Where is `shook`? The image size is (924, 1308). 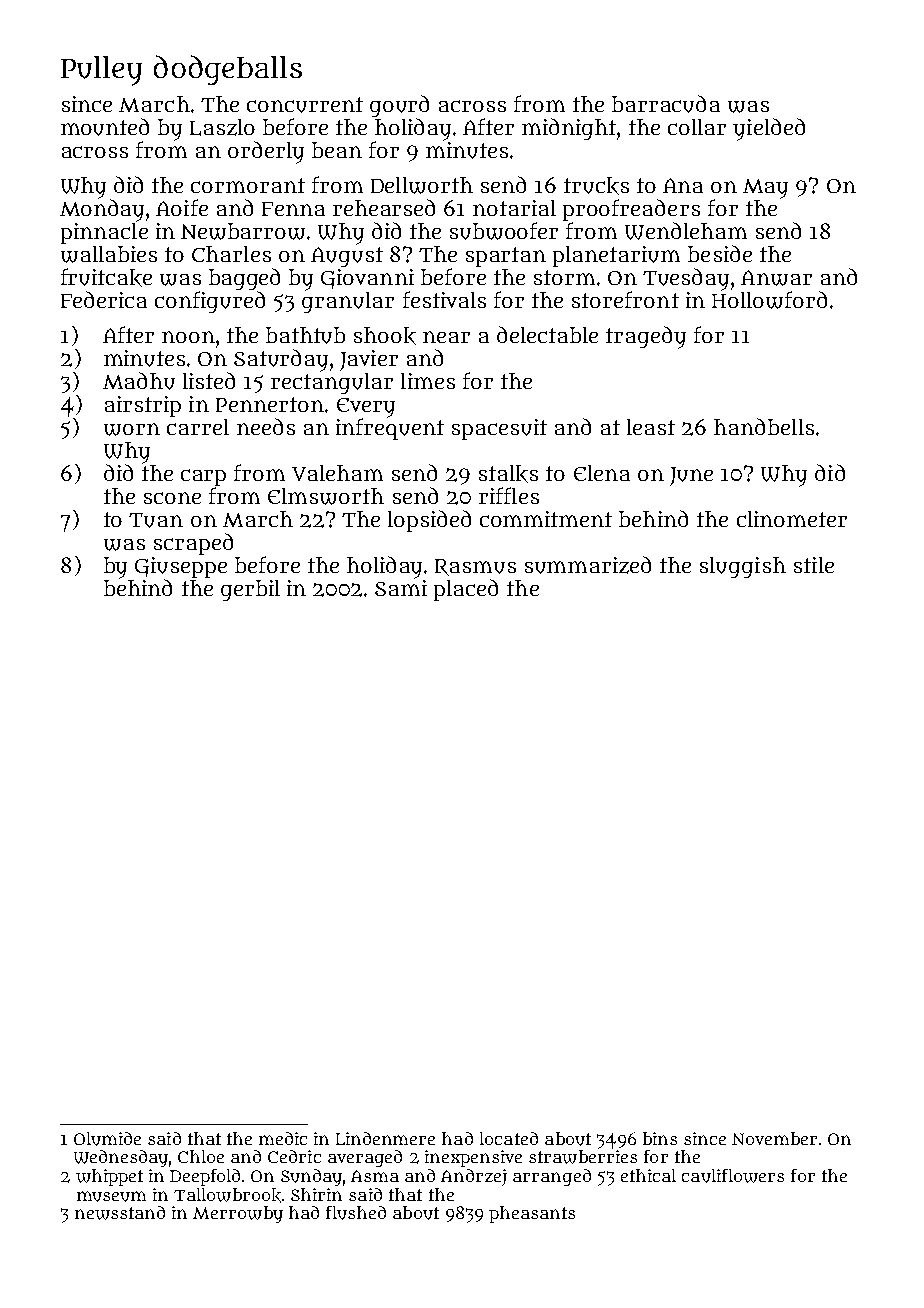 shook is located at coordinates (385, 336).
